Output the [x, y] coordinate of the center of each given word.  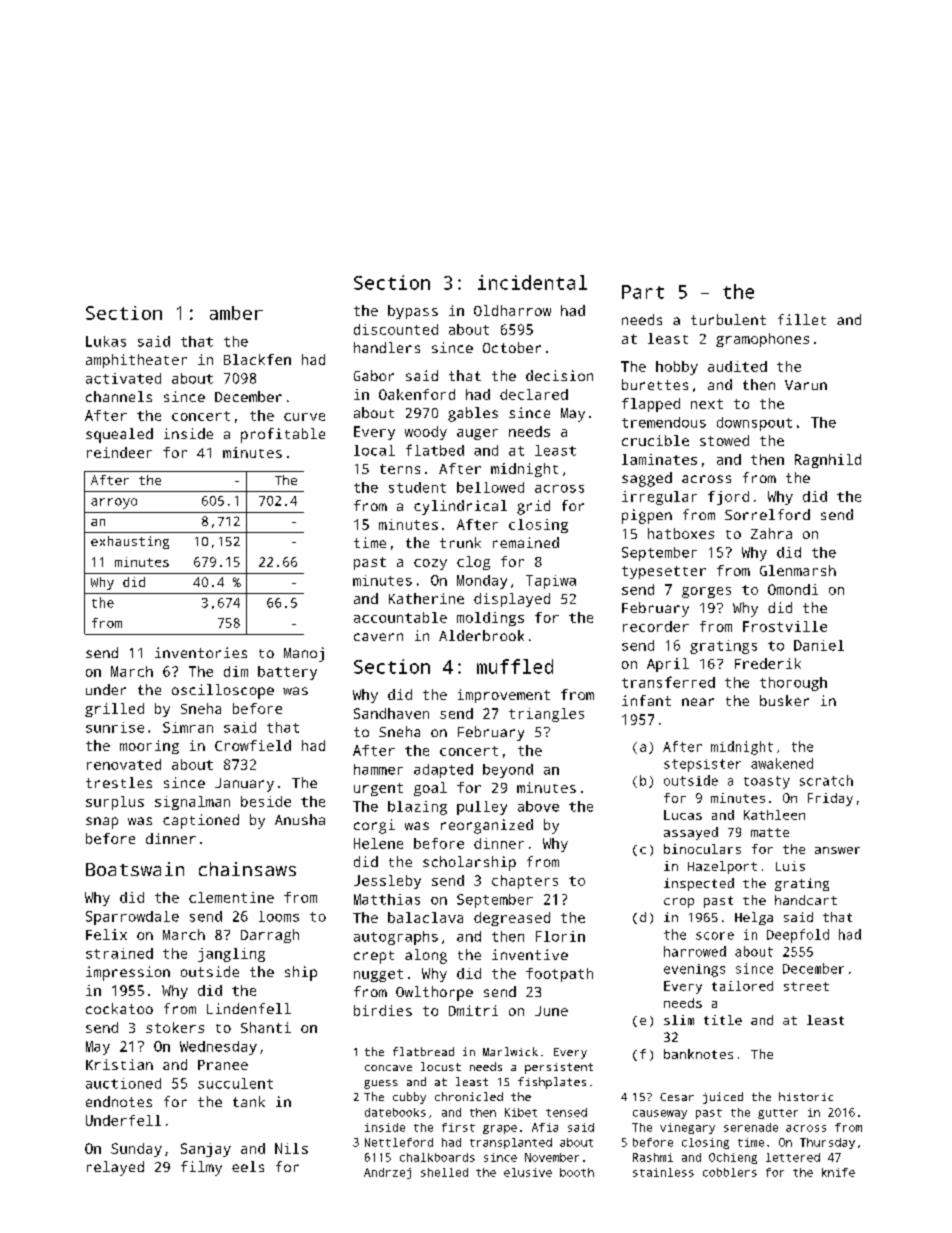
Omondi [793, 589]
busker [784, 700]
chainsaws [247, 869]
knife [838, 1172]
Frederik [768, 663]
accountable [400, 617]
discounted [396, 329]
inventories [201, 652]
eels [248, 1166]
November [552, 1157]
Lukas [106, 341]
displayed [512, 600]
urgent [378, 789]
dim [236, 671]
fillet [802, 319]
